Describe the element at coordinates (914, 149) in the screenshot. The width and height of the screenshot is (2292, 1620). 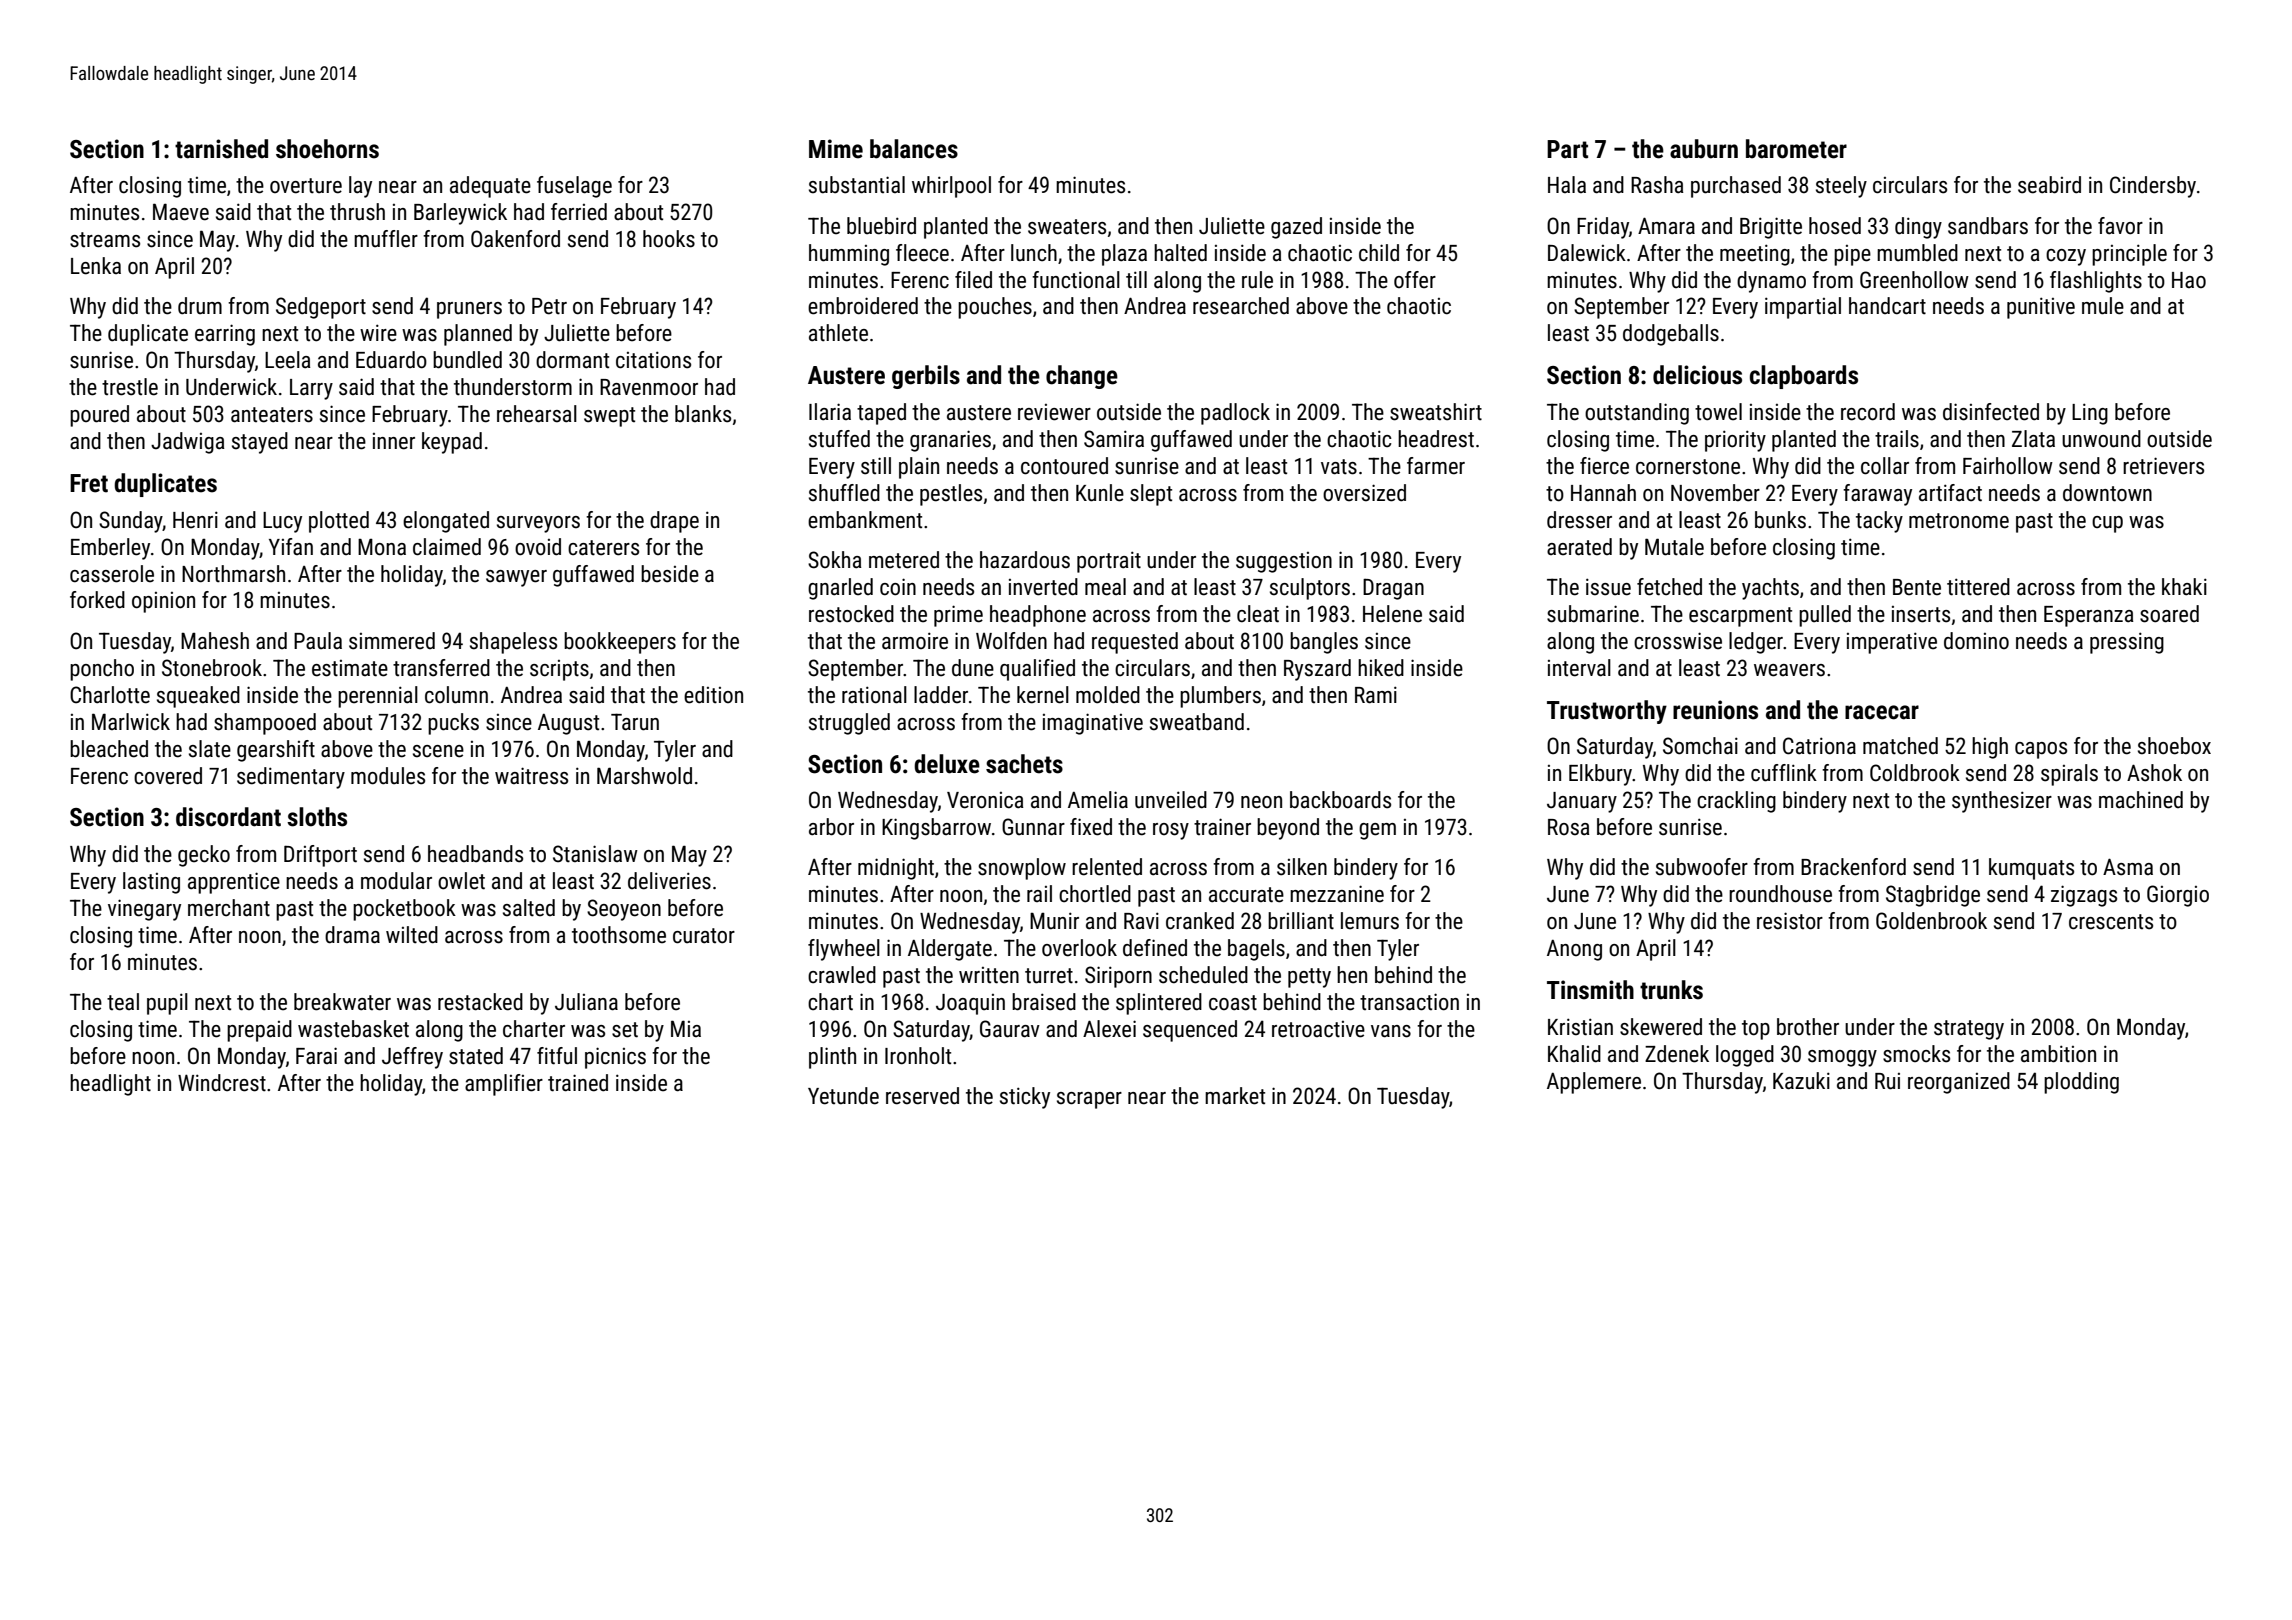
I see `balances` at that location.
